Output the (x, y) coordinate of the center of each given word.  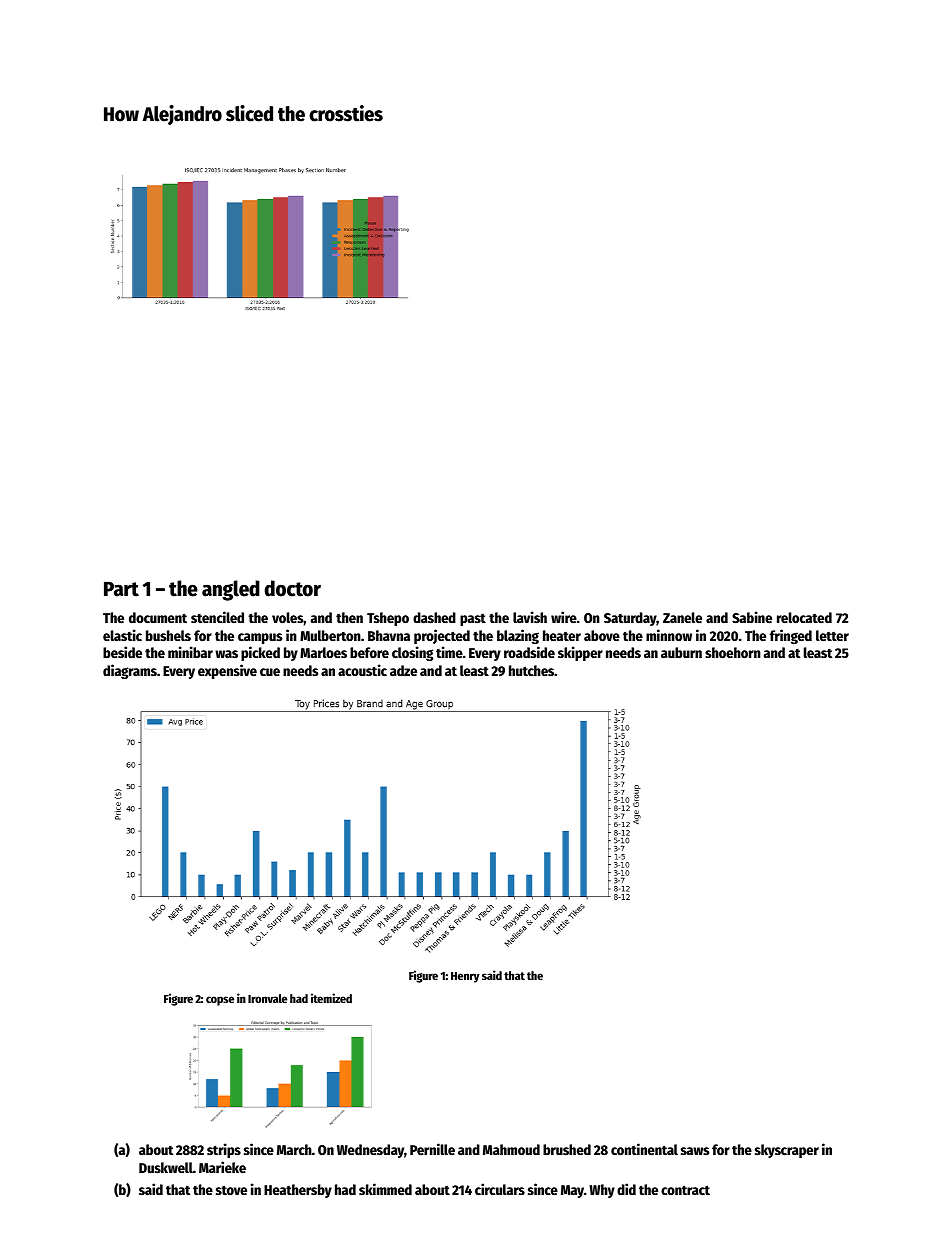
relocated (804, 617)
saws (695, 1151)
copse (220, 1001)
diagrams (130, 671)
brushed (567, 1149)
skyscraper (787, 1151)
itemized (331, 998)
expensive (227, 671)
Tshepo (388, 619)
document (158, 617)
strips (224, 1150)
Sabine (752, 617)
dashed (434, 617)
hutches (531, 670)
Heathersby (298, 1191)
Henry (465, 977)
